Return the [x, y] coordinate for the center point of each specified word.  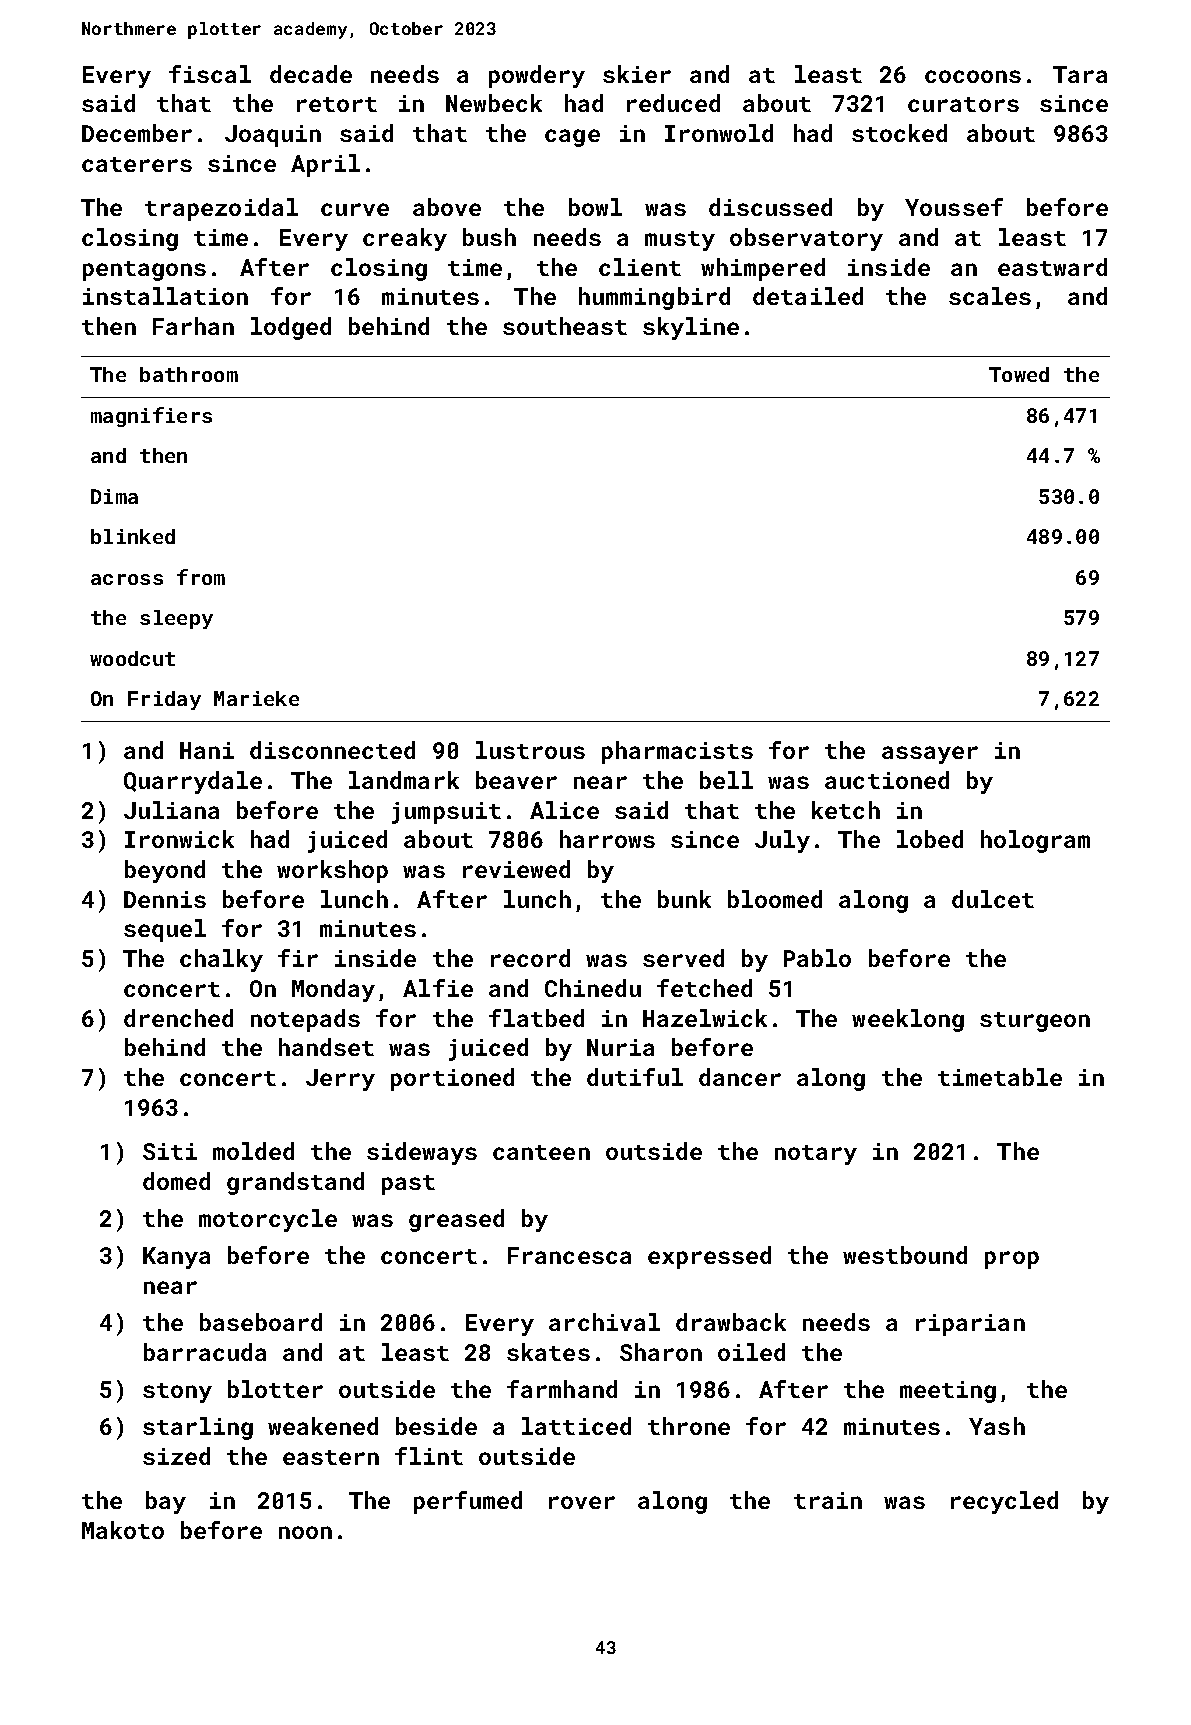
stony [177, 1393]
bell [726, 780]
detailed [808, 296]
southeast [565, 326]
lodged [291, 328]
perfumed [468, 1502]
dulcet [993, 899]
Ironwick [179, 839]
